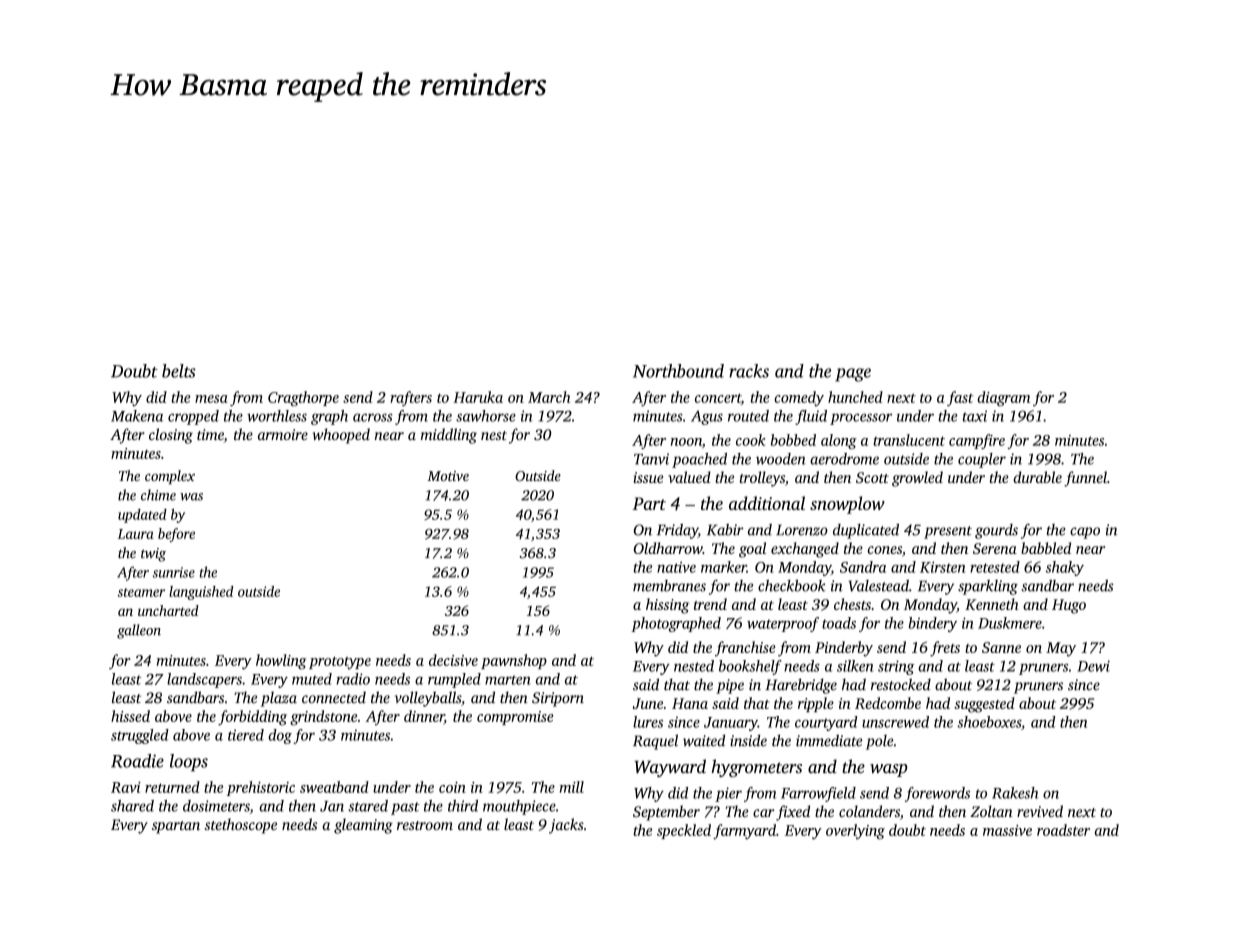  What do you see at coordinates (1040, 811) in the document?
I see `revived` at bounding box center [1040, 811].
